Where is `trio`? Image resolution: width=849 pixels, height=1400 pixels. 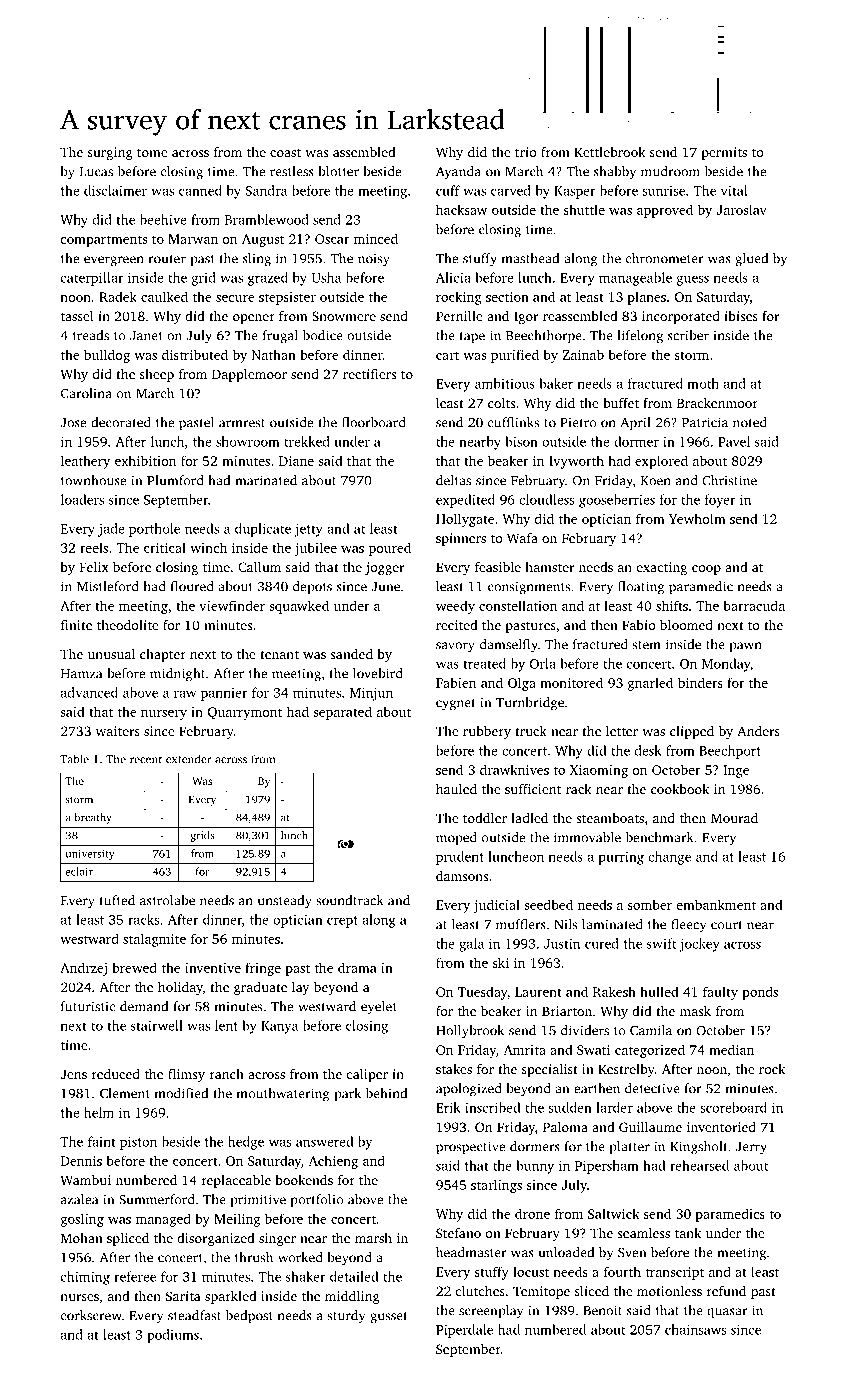
trio is located at coordinates (526, 152).
